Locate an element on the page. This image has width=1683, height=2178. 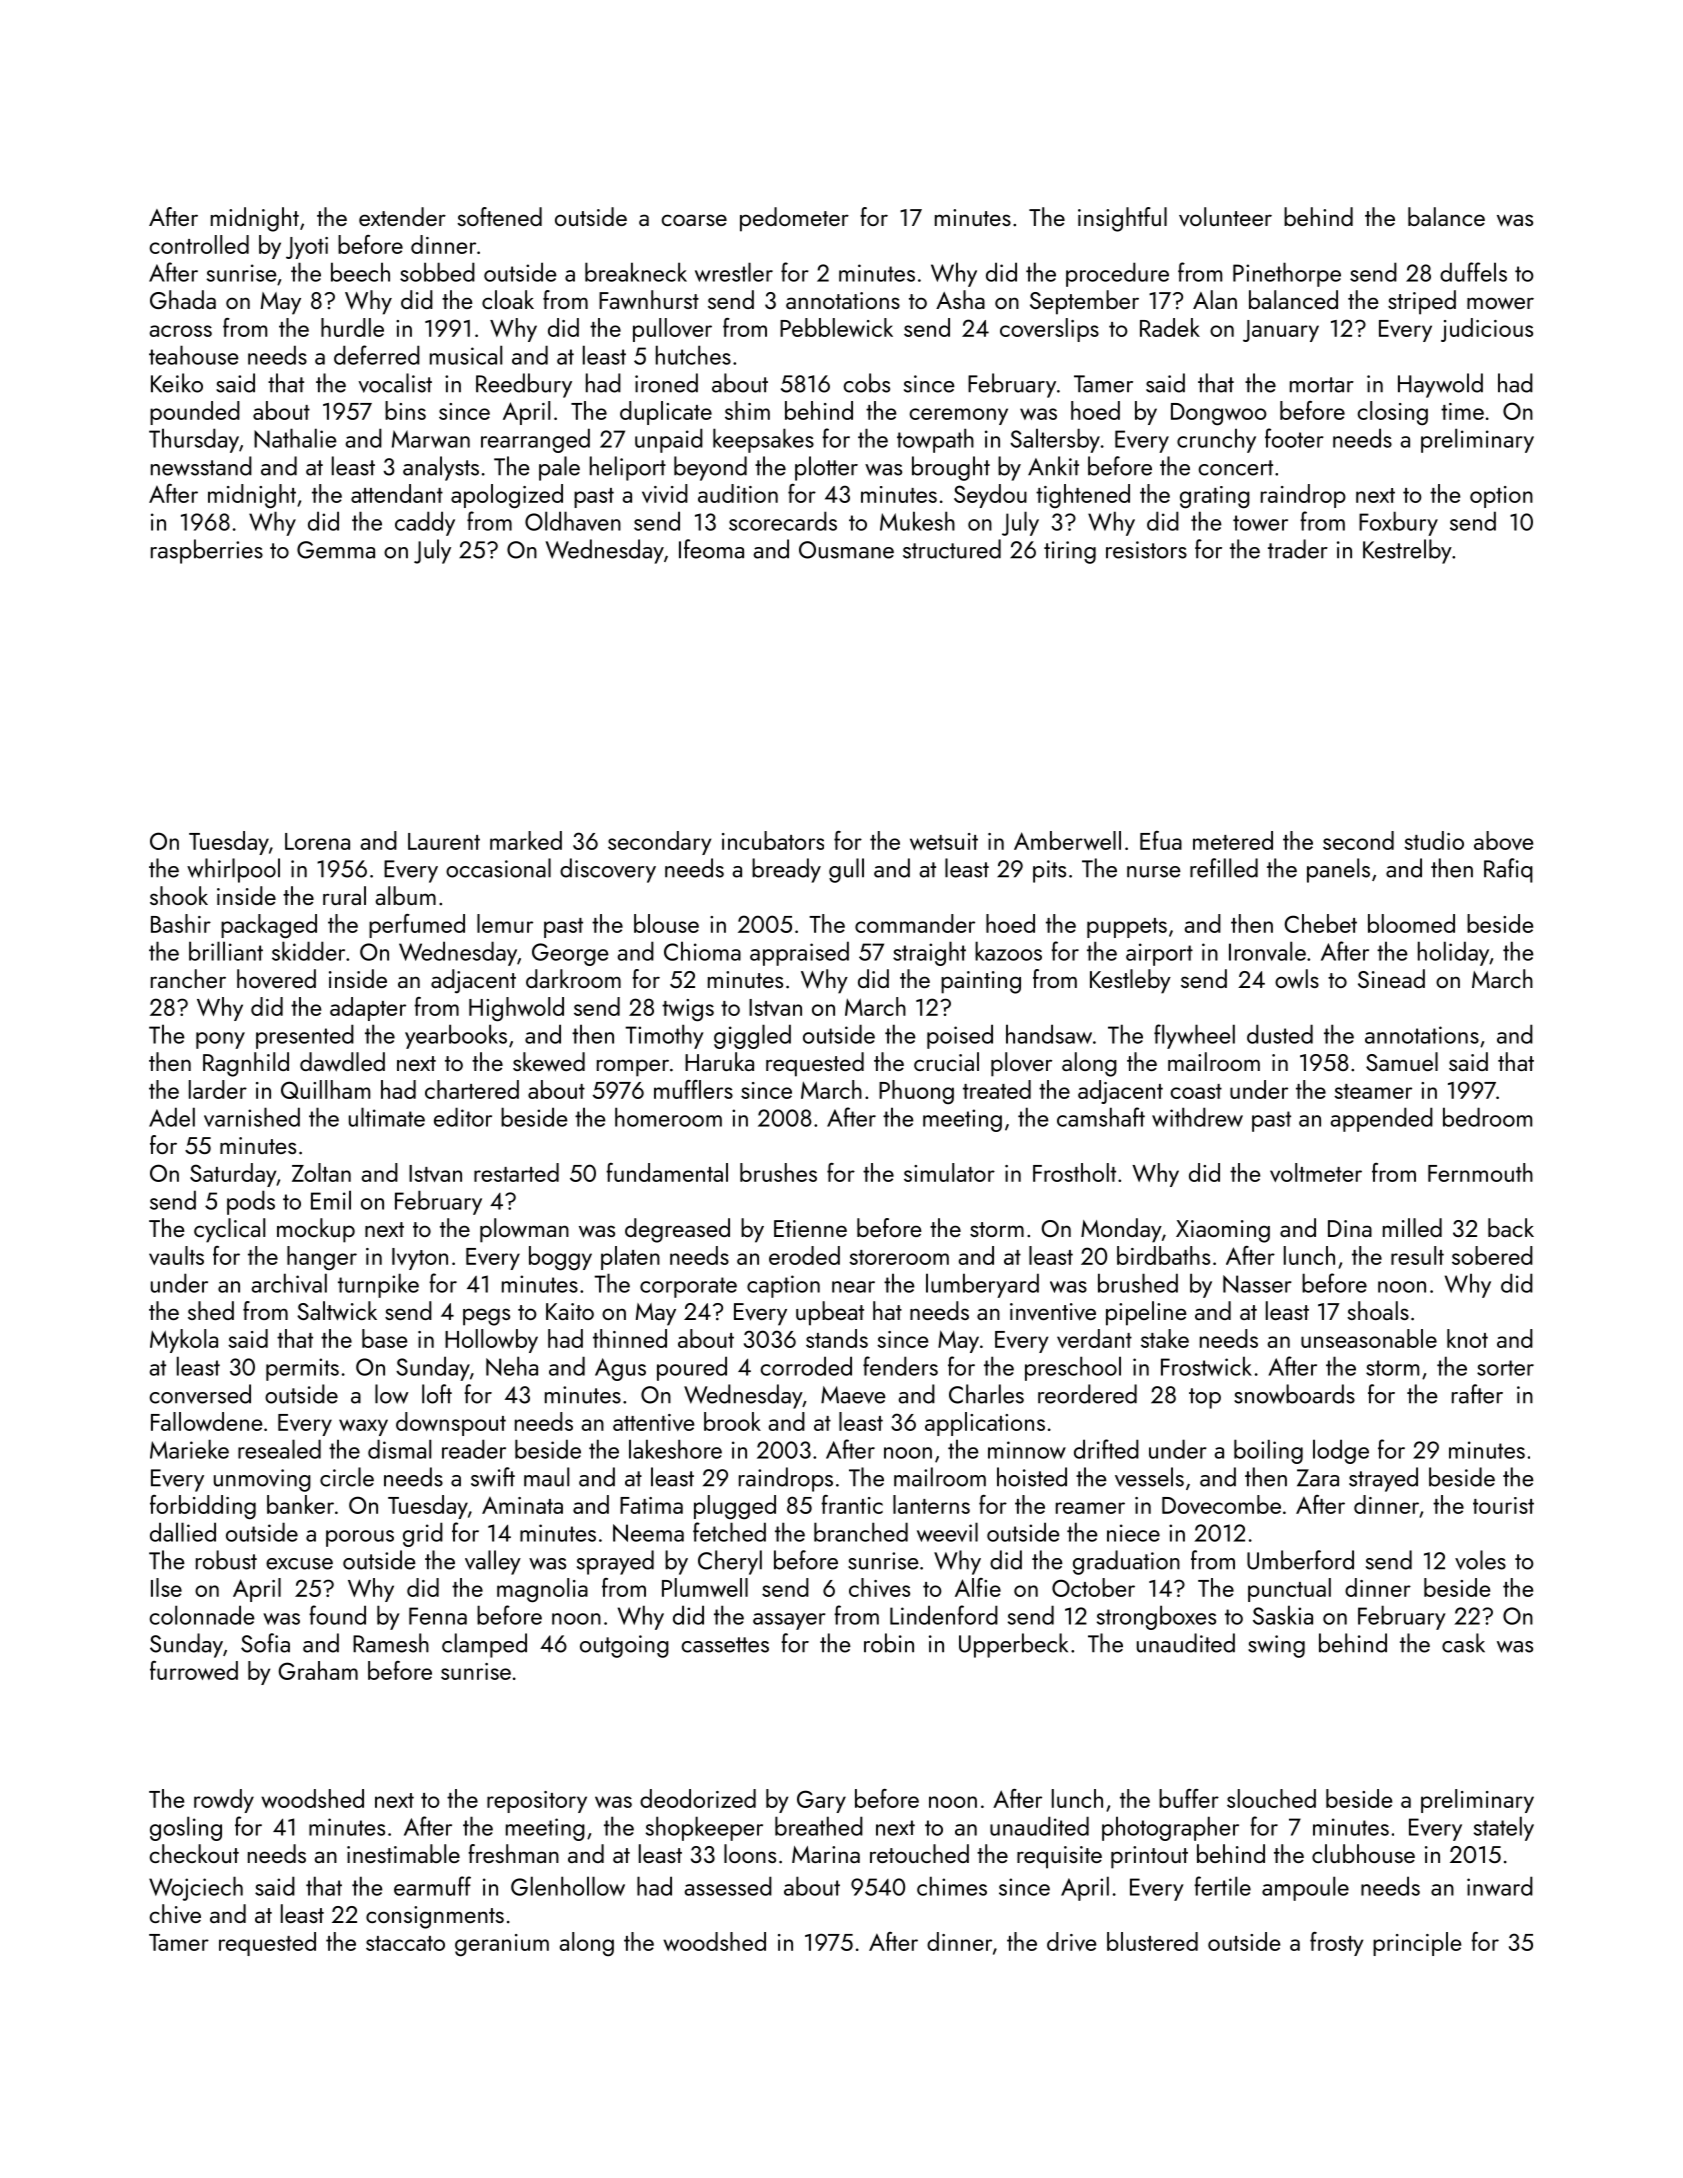
bready is located at coordinates (786, 870).
